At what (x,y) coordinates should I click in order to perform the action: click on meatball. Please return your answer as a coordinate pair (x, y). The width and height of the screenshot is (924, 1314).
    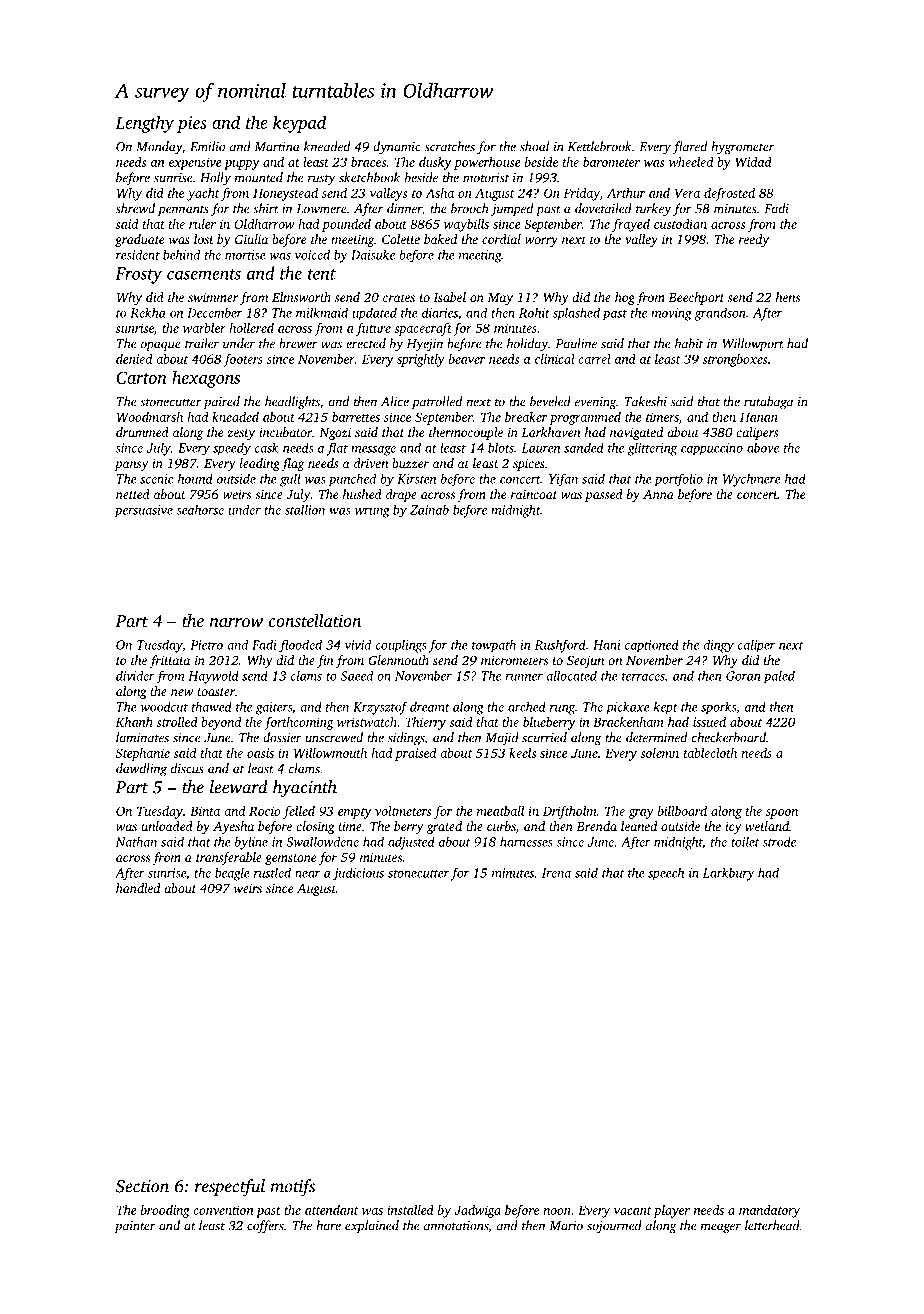
    Looking at the image, I should click on (500, 811).
